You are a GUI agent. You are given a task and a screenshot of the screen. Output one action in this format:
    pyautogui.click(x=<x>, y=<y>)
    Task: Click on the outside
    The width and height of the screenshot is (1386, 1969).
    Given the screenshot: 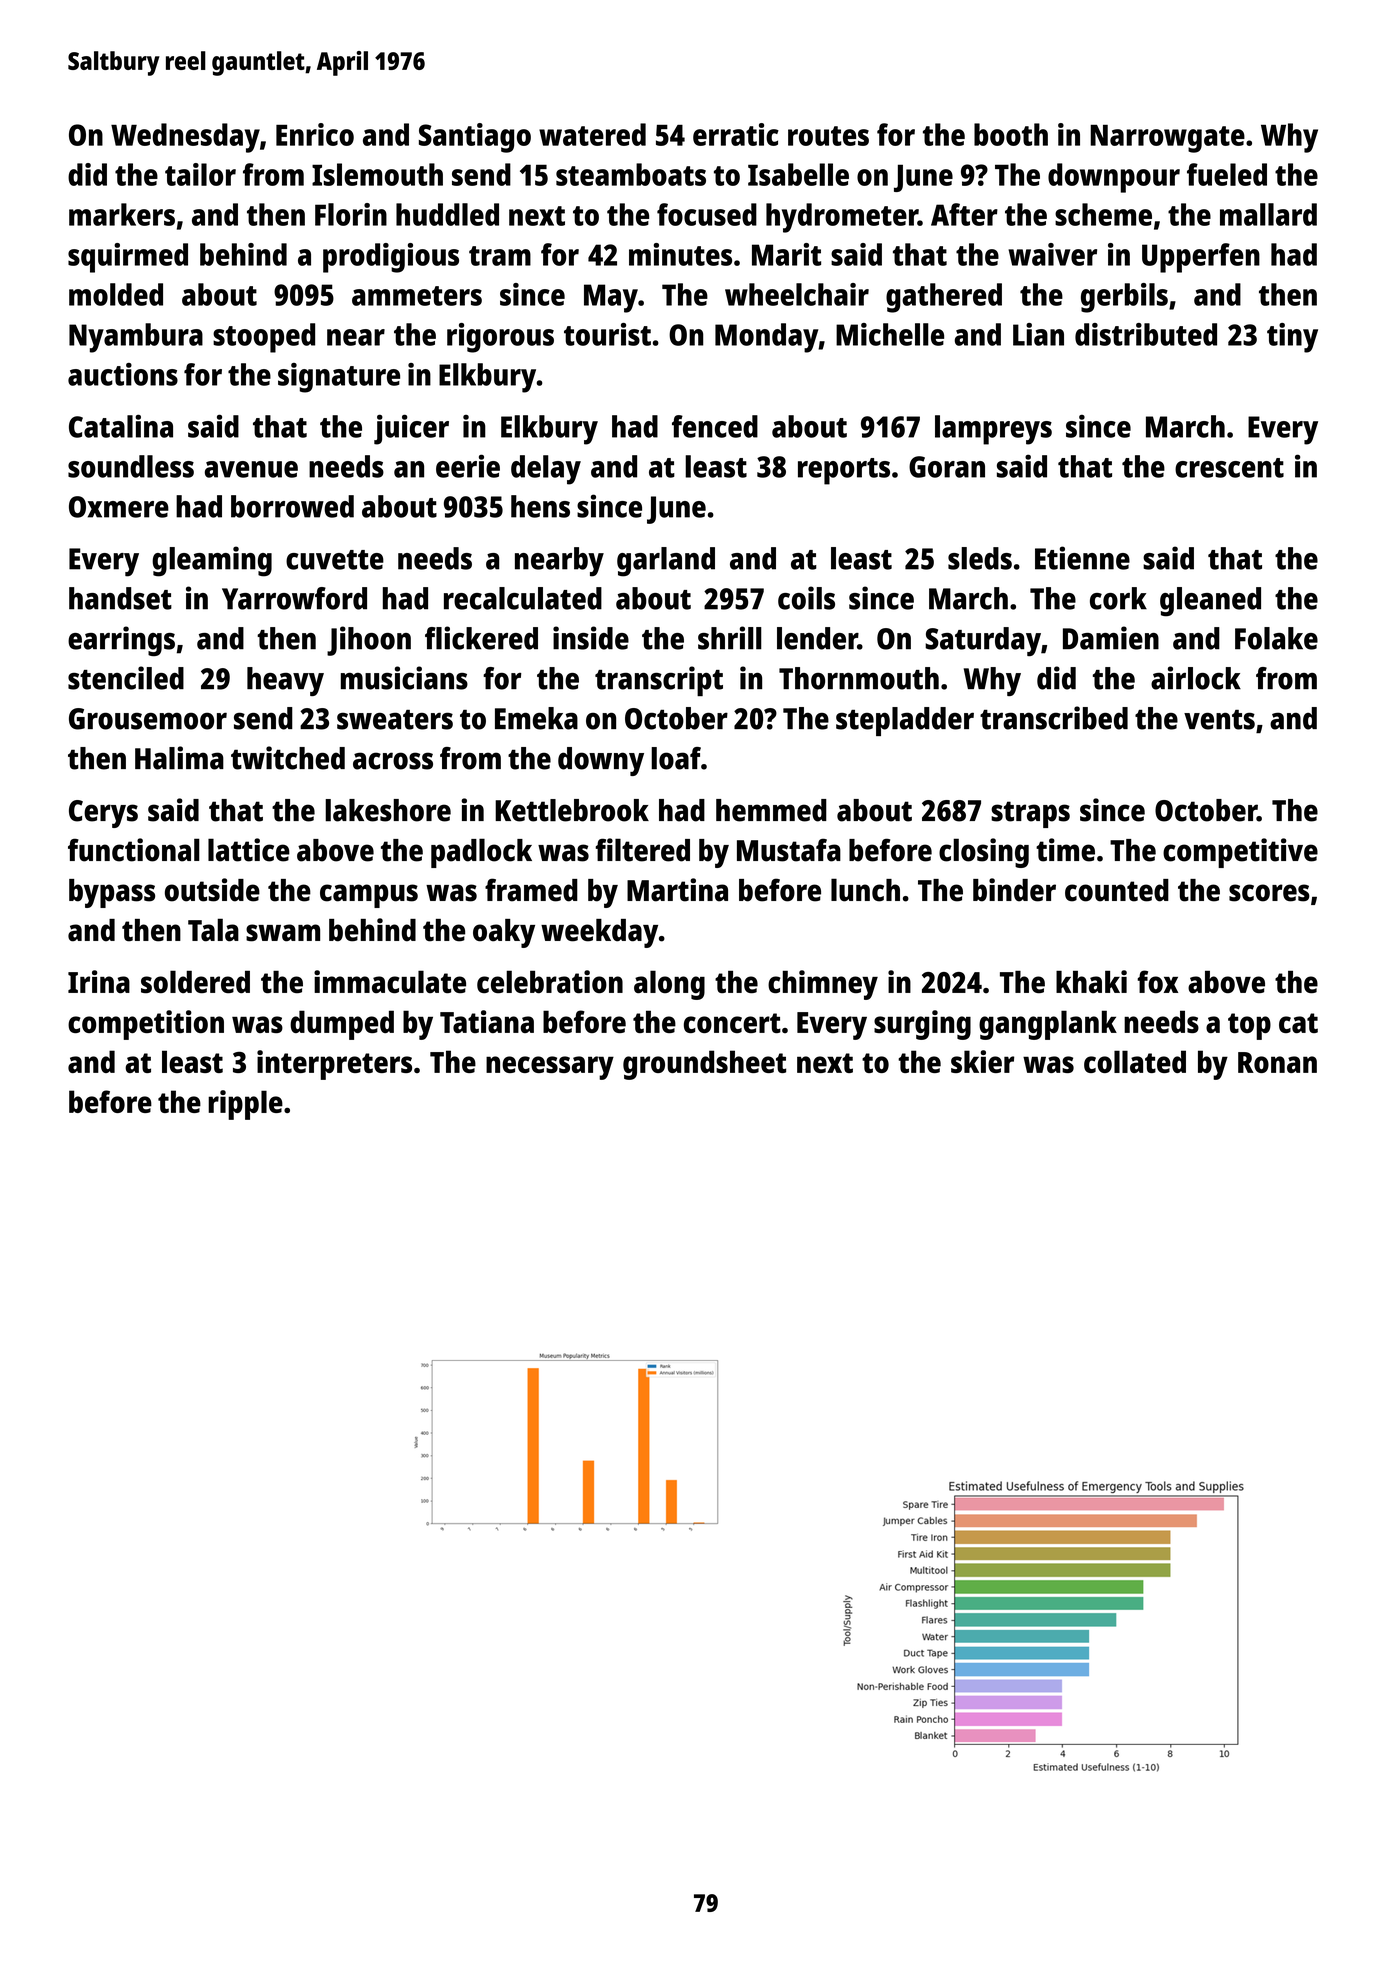 What is the action you would take?
    pyautogui.click(x=212, y=890)
